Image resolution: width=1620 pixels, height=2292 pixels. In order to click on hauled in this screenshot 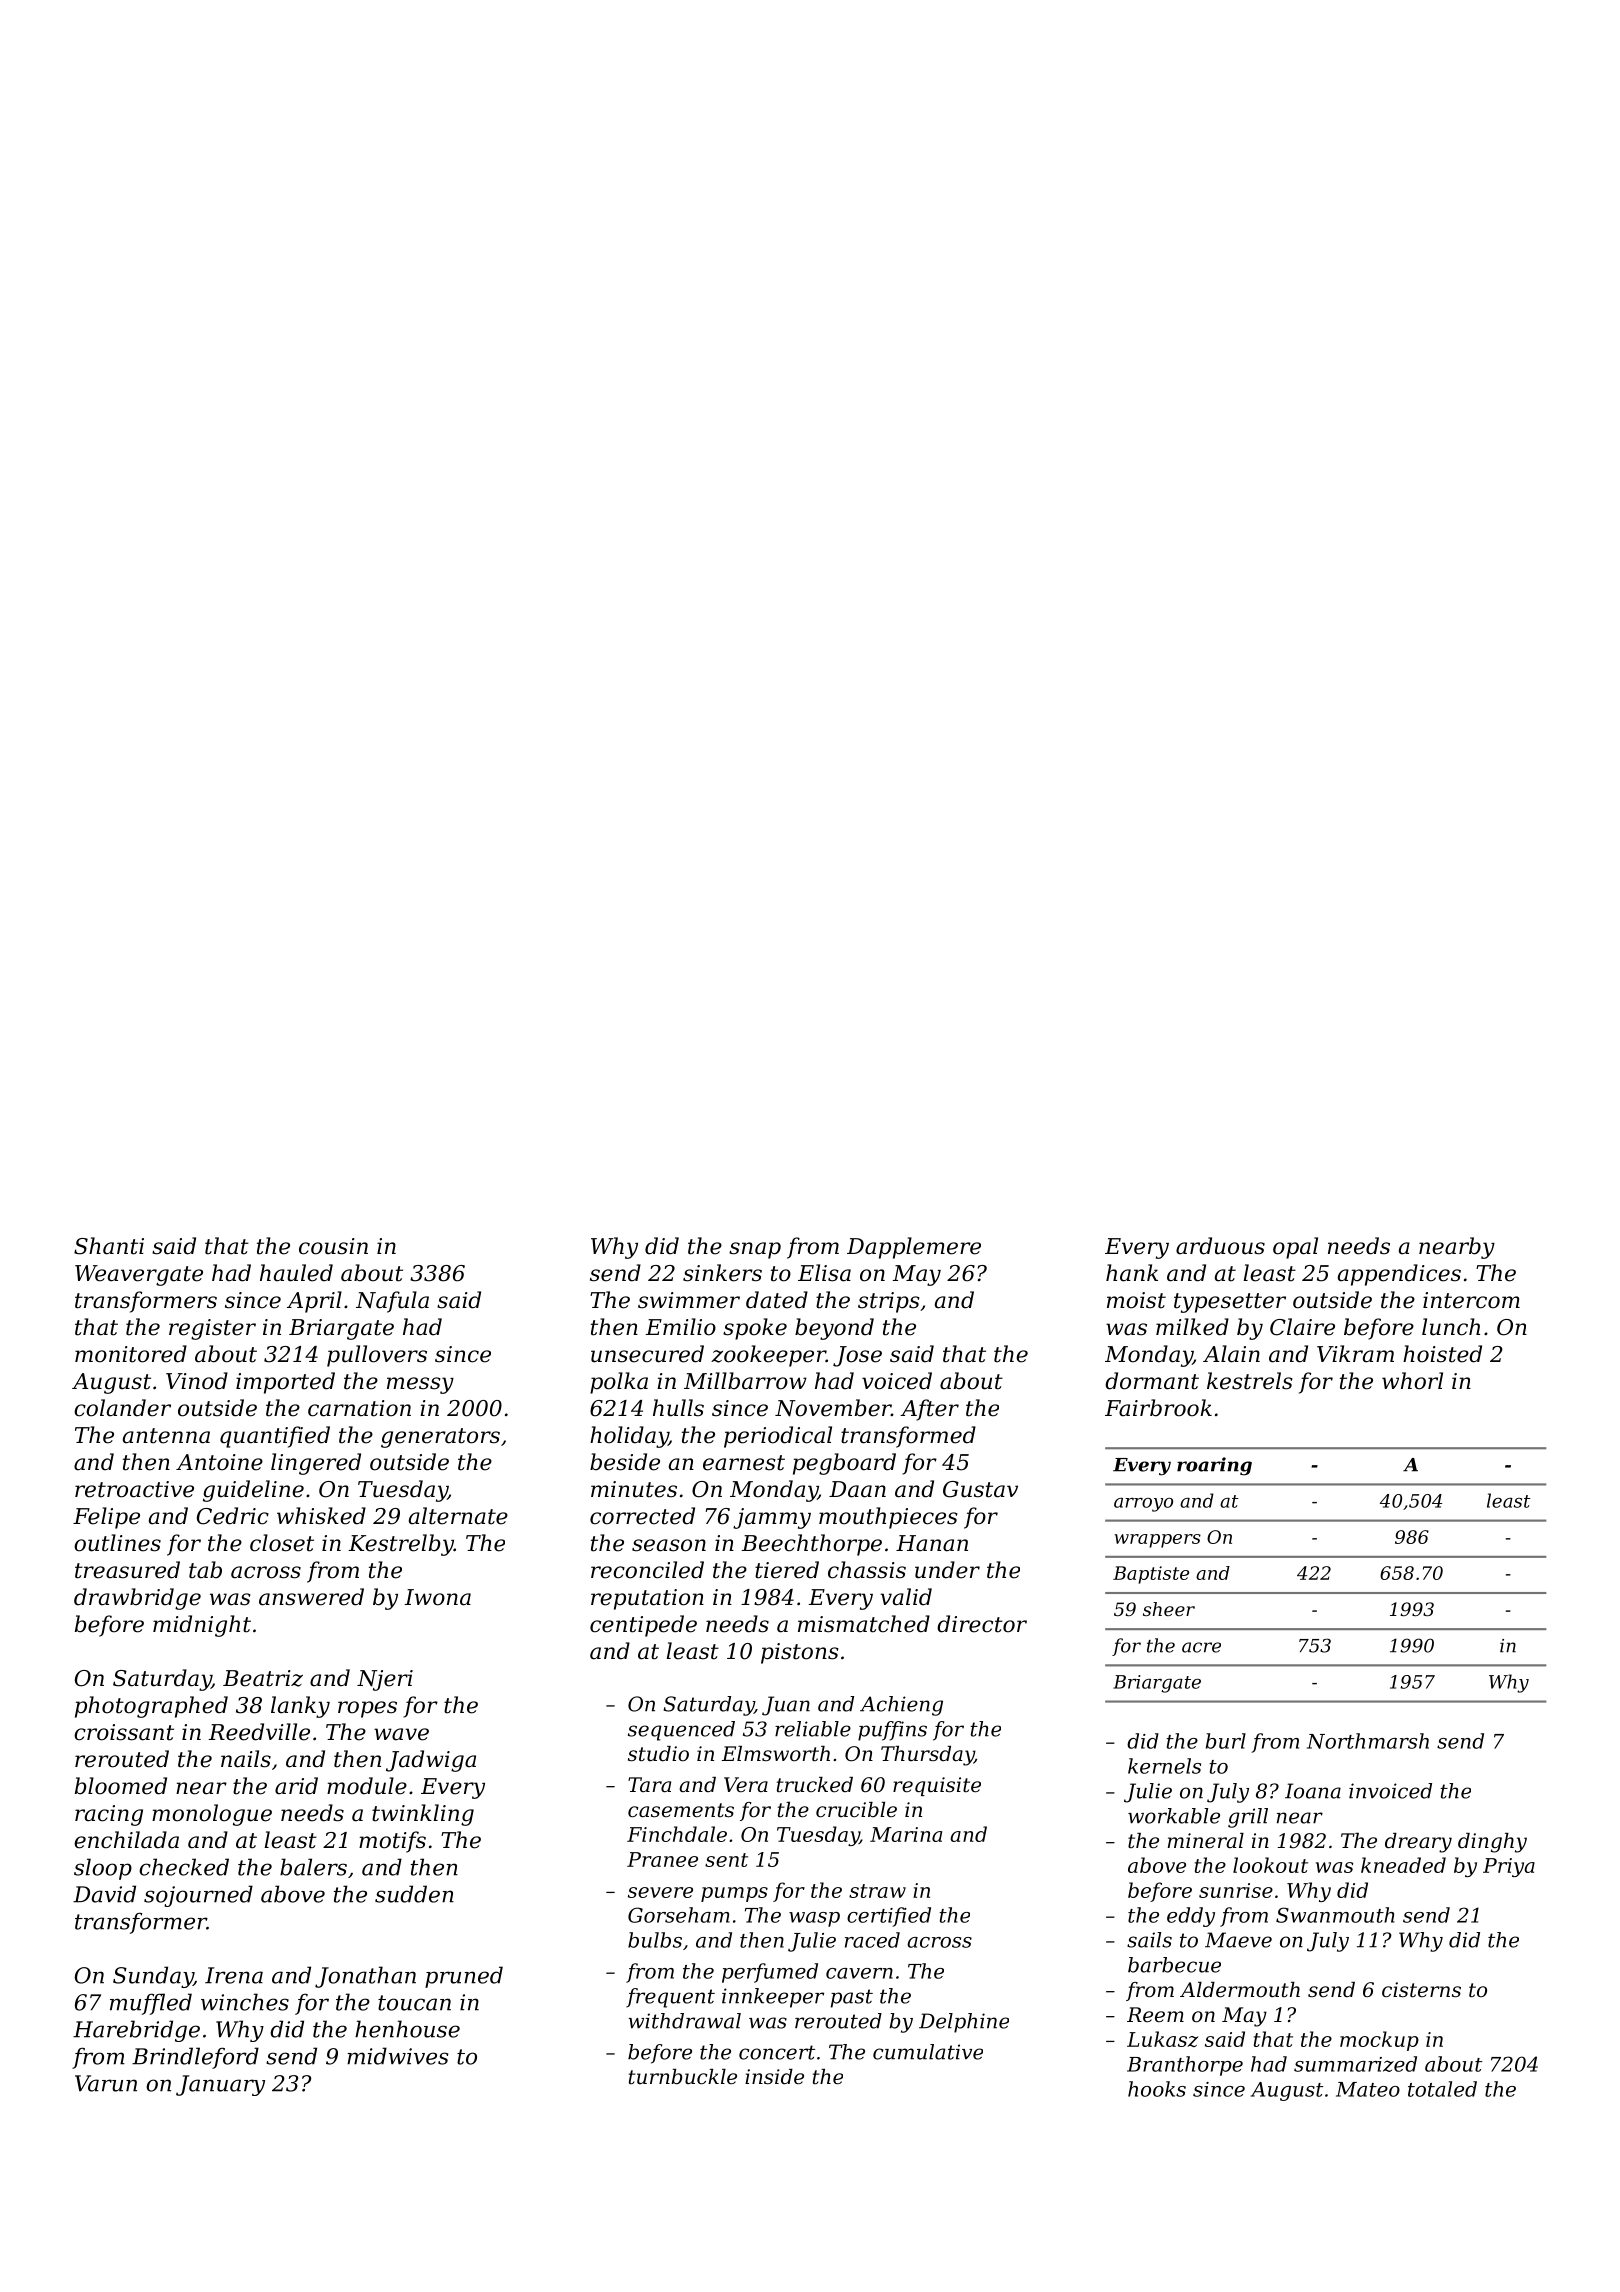, I will do `click(296, 1273)`.
